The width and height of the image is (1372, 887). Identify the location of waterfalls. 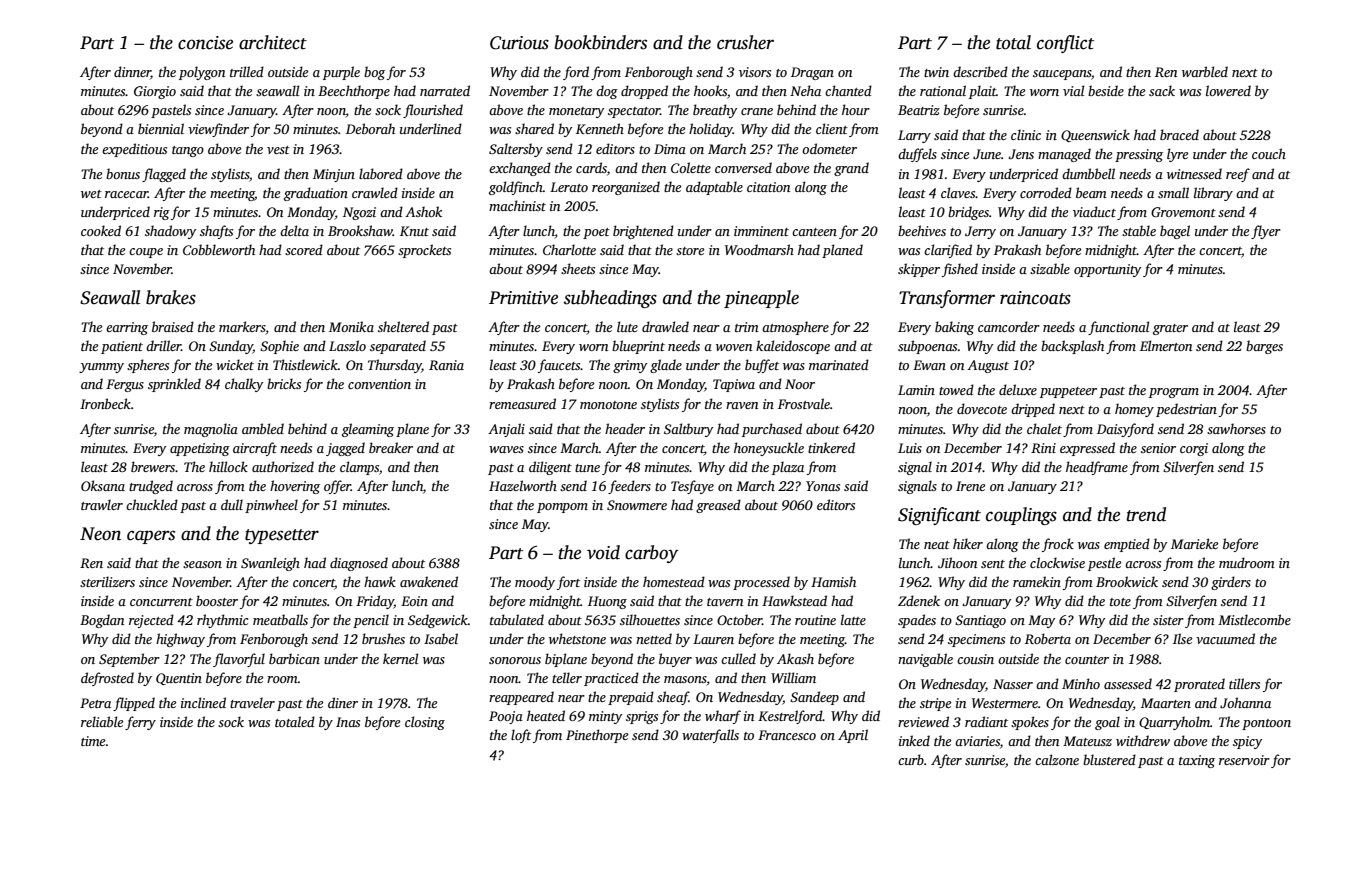
(710, 736).
